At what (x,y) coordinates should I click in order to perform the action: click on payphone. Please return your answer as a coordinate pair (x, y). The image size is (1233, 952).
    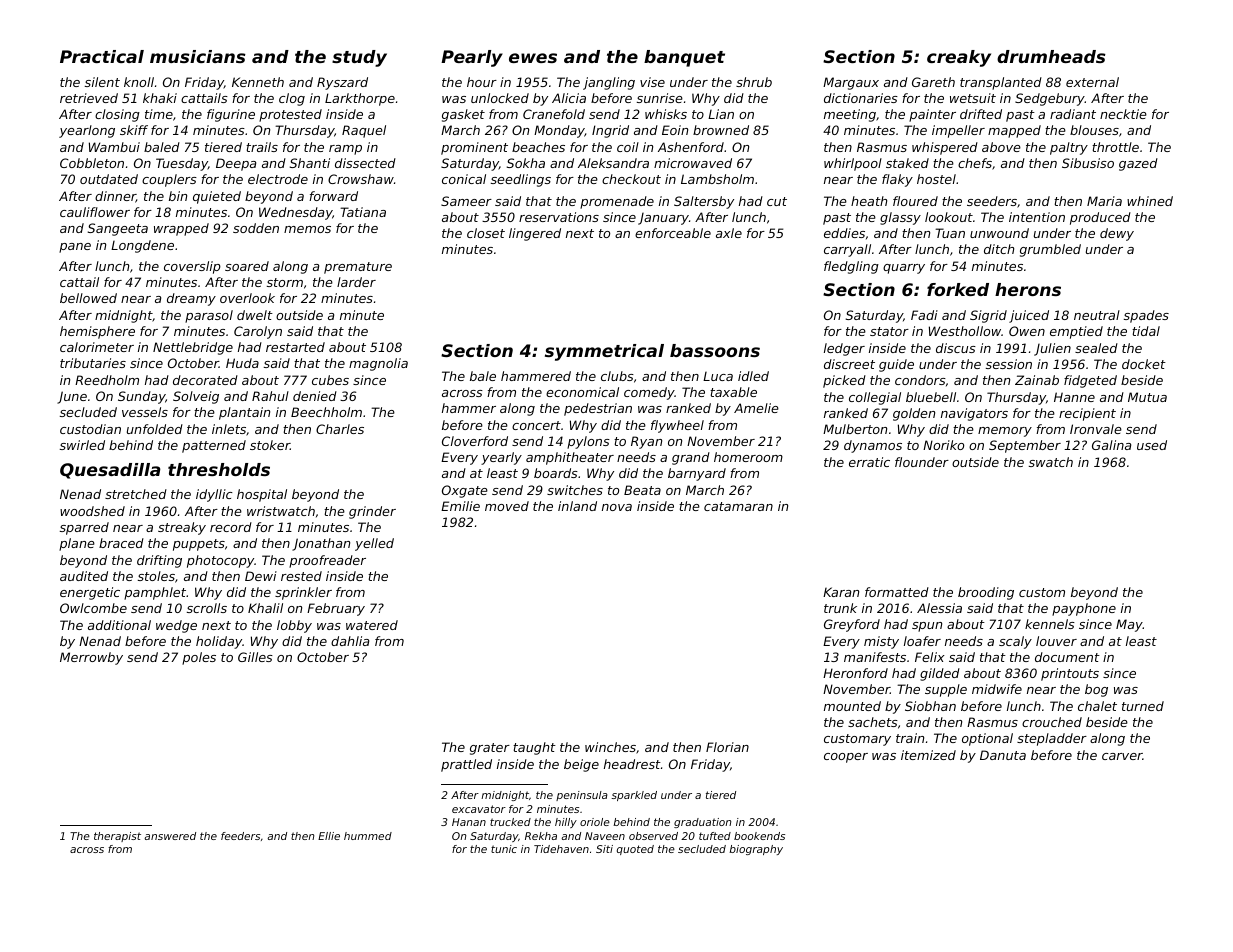
    Looking at the image, I should click on (1084, 609).
